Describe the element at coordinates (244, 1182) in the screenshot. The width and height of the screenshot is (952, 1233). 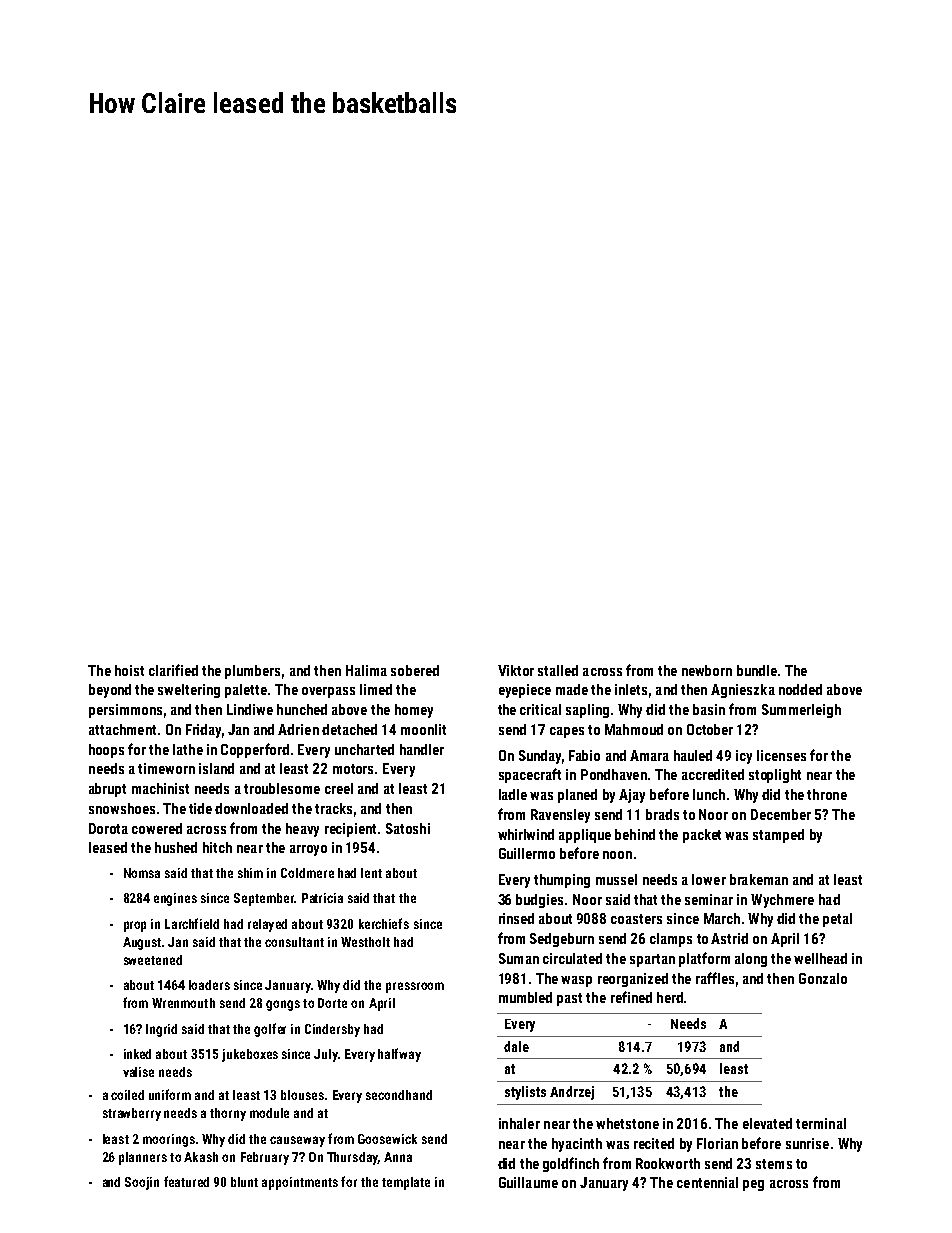
I see `blunt` at that location.
